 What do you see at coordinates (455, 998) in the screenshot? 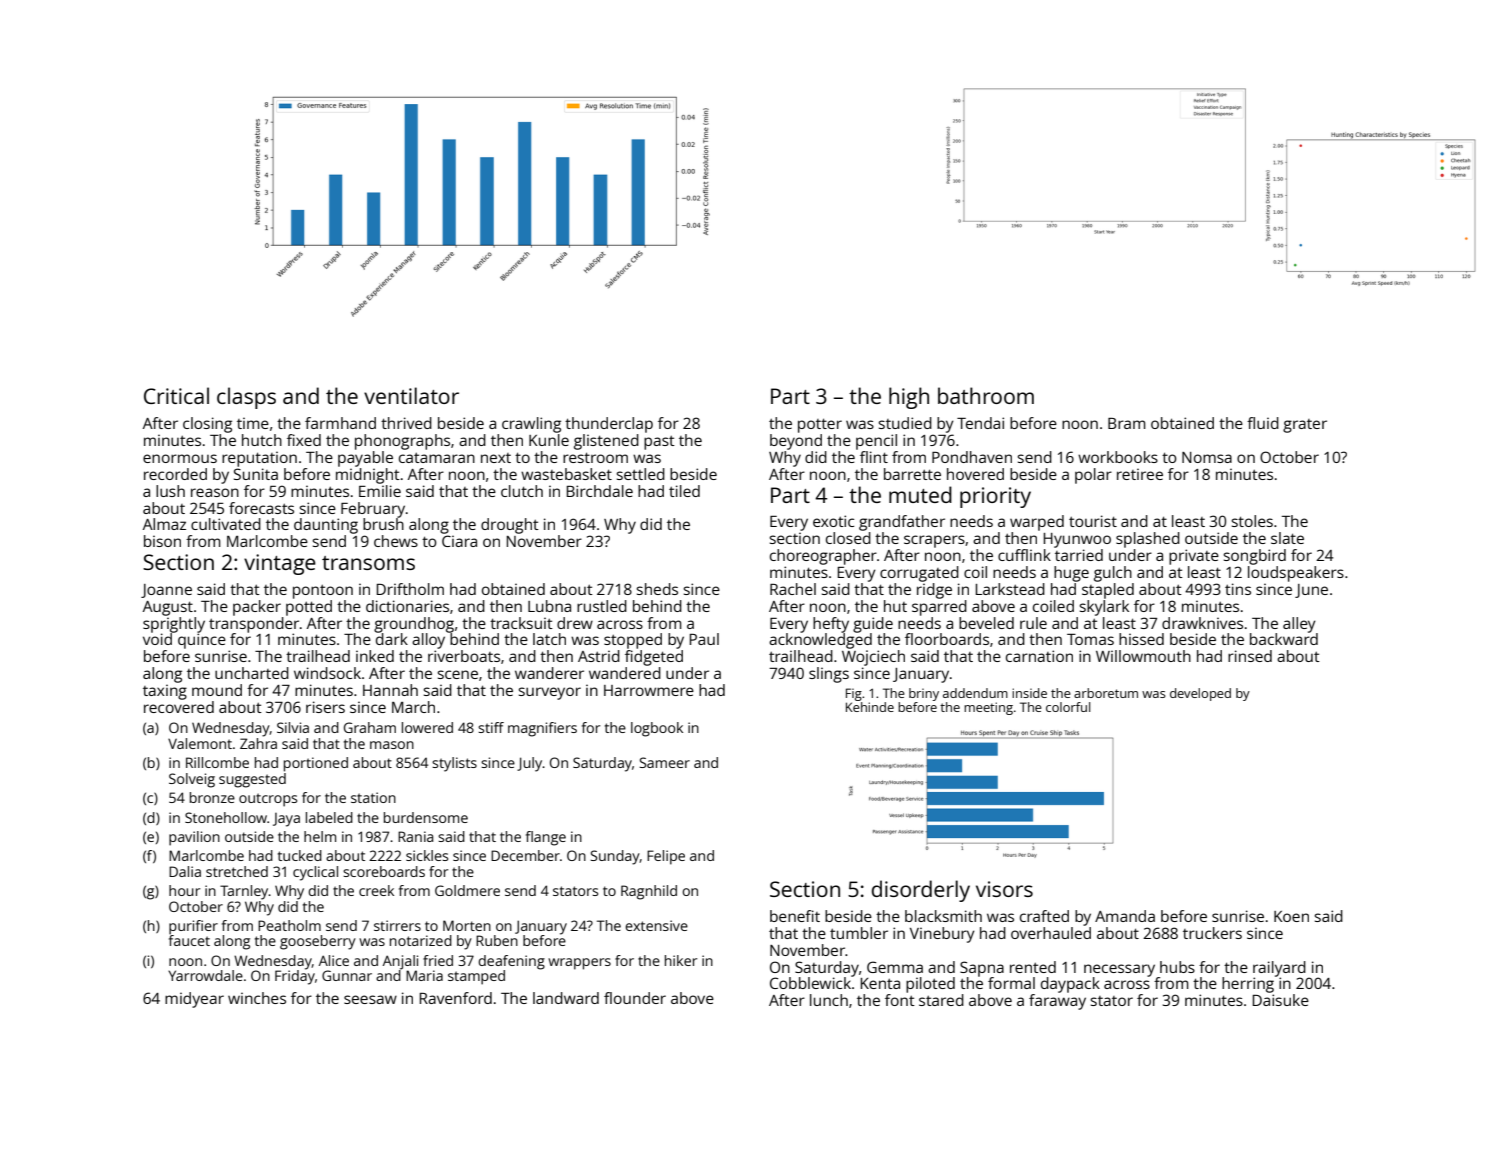
I see `Ravenford` at bounding box center [455, 998].
